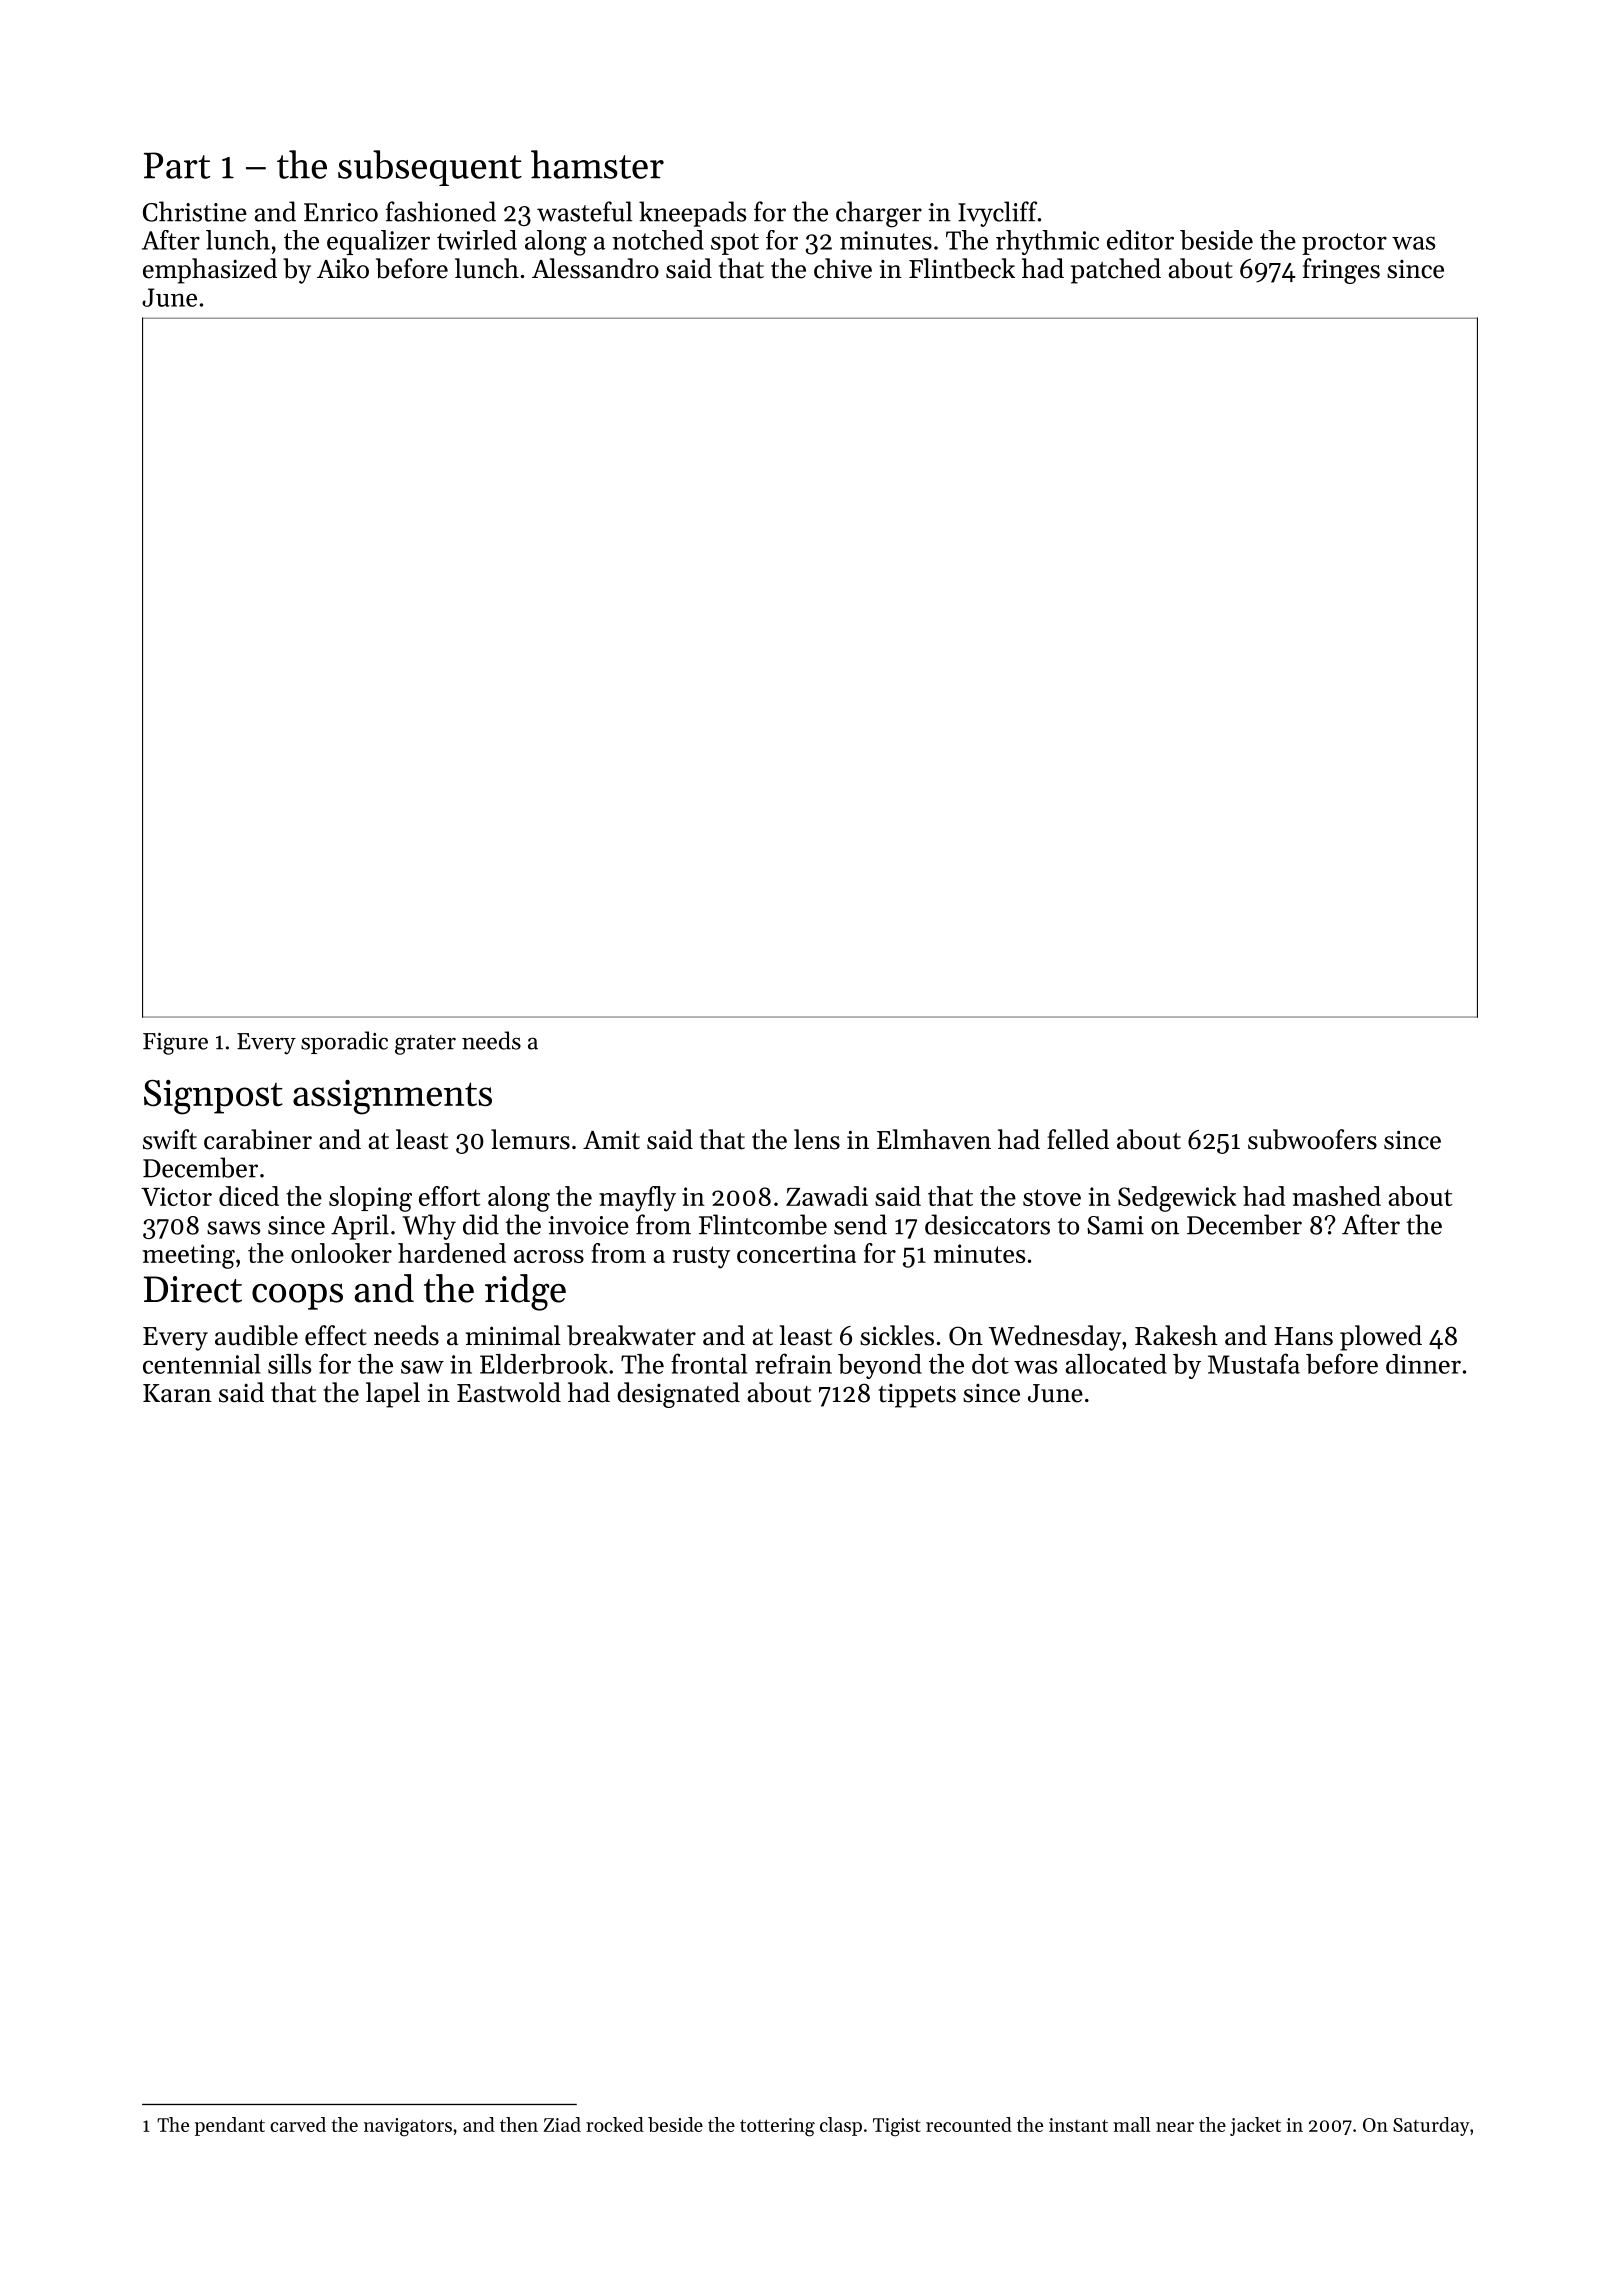 The height and width of the screenshot is (2292, 1620). I want to click on Aiko, so click(343, 268).
